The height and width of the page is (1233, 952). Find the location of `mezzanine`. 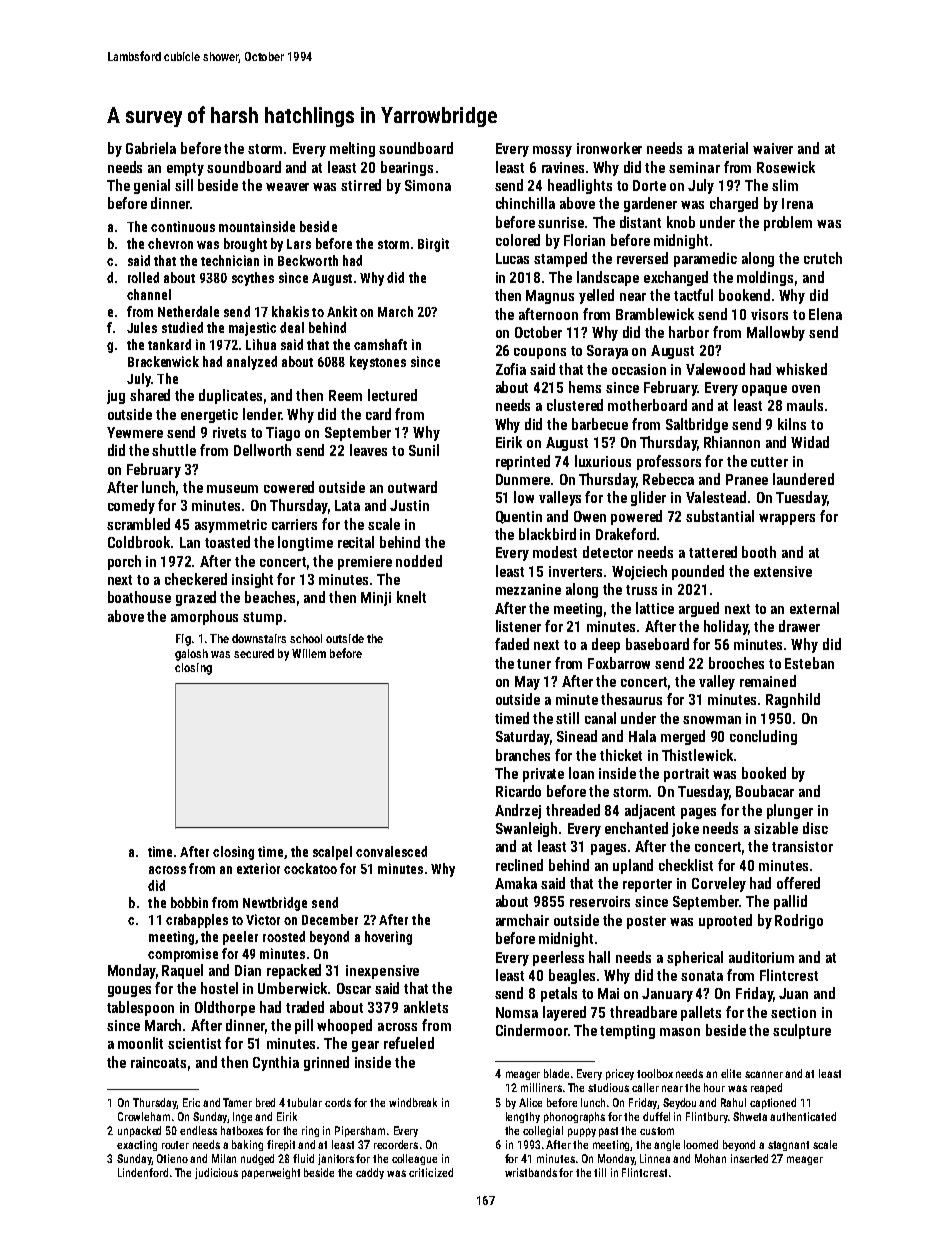

mezzanine is located at coordinates (528, 589).
